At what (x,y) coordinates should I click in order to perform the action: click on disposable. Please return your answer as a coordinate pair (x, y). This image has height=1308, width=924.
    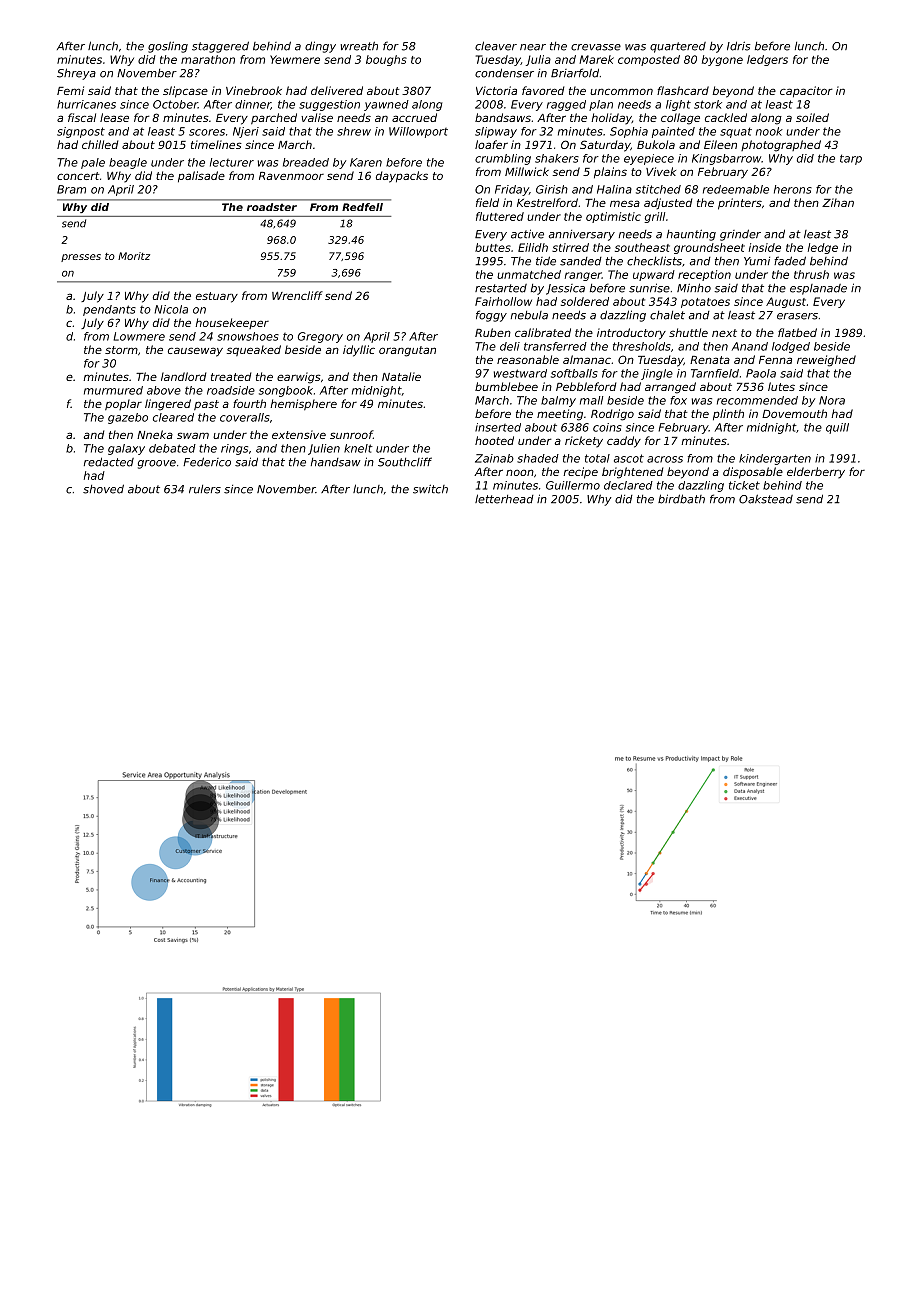
    Looking at the image, I should click on (753, 473).
